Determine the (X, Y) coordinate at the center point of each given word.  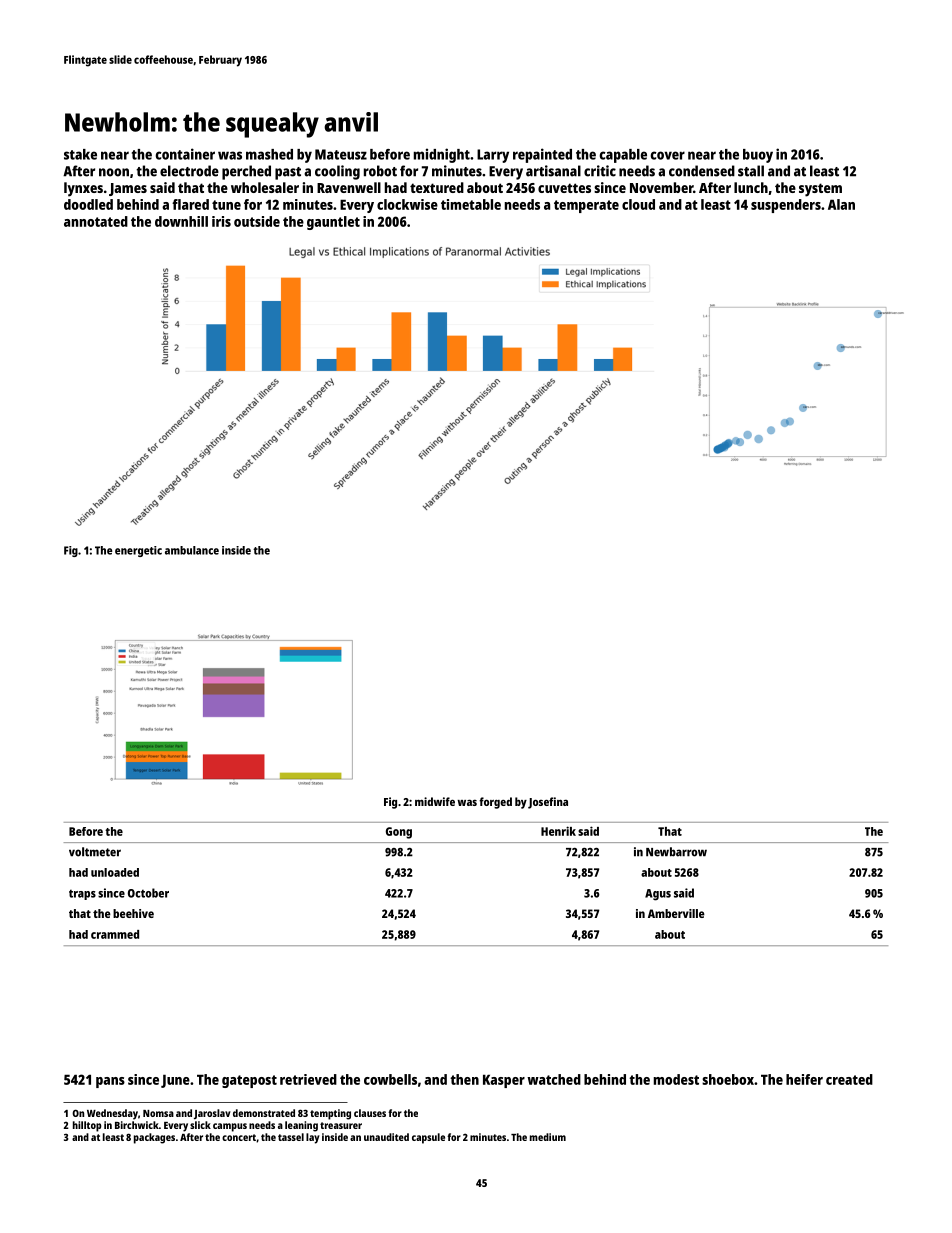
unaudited (386, 1137)
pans (110, 1082)
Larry (493, 156)
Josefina (548, 803)
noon (114, 172)
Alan (841, 204)
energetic (138, 551)
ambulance (192, 550)
